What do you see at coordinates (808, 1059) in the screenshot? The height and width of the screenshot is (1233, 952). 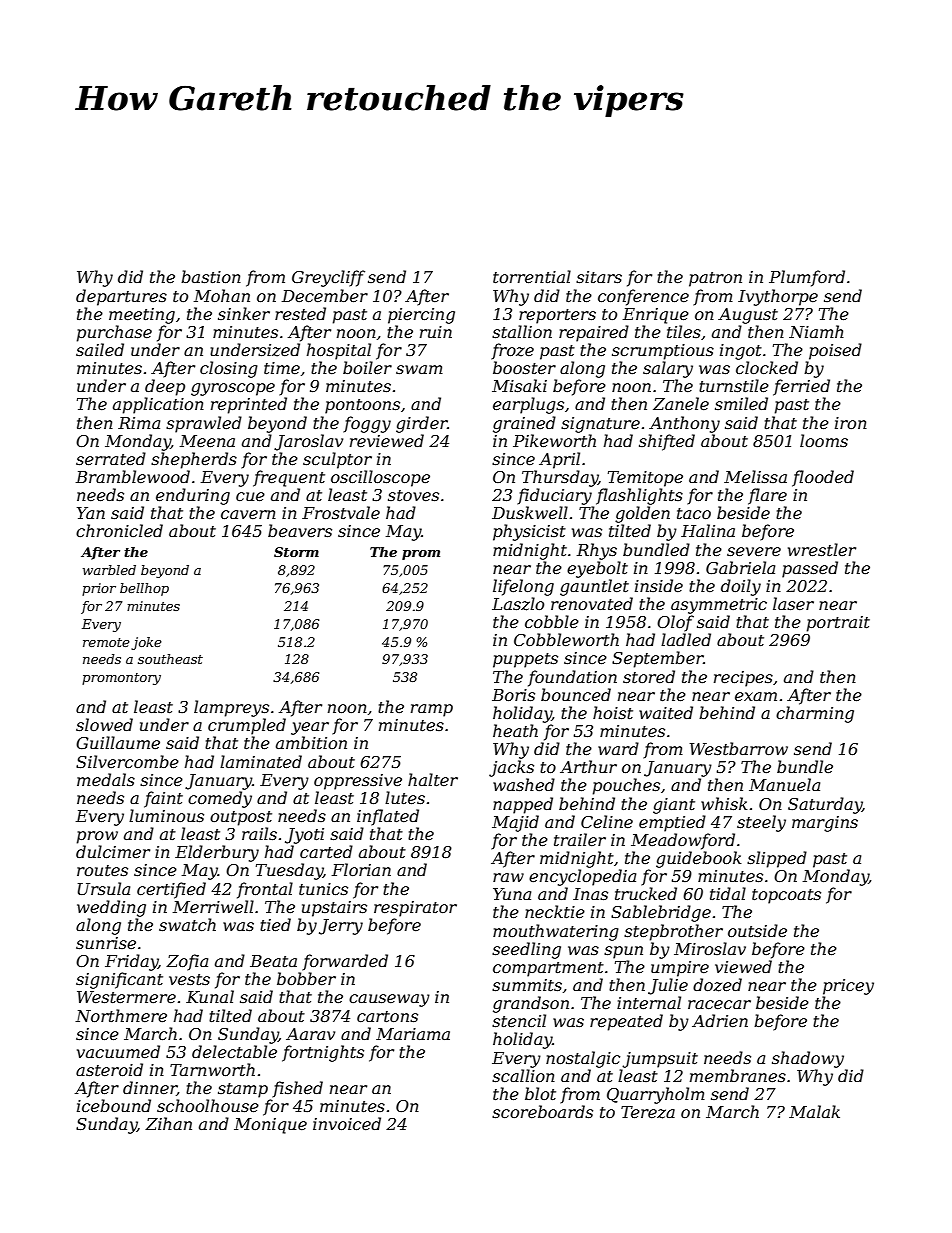 I see `shadowy` at bounding box center [808, 1059].
